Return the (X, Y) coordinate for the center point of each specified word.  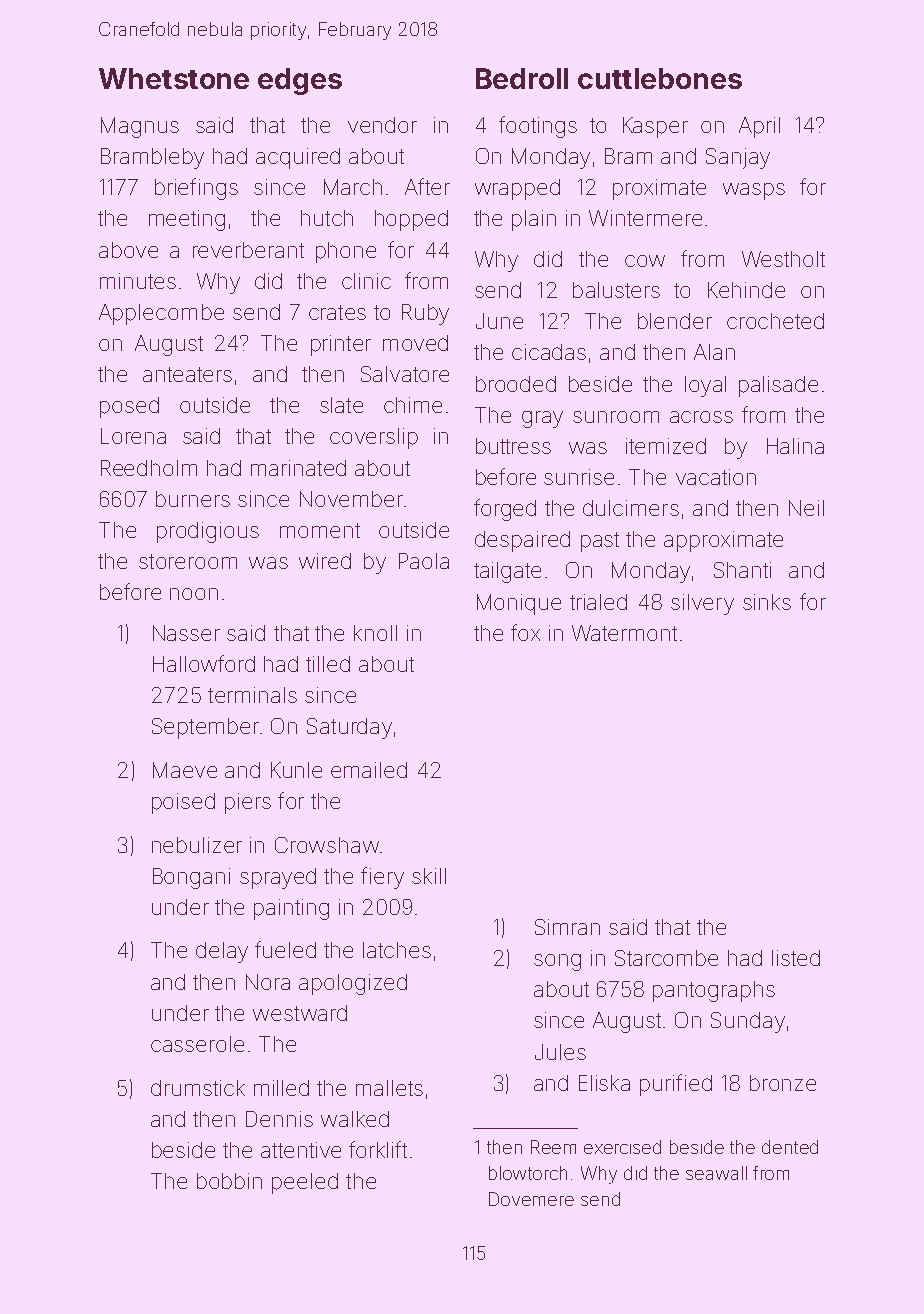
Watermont (624, 633)
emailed (369, 770)
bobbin (229, 1181)
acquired (298, 158)
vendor (382, 125)
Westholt (783, 259)
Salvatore (405, 374)
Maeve (185, 770)
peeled (305, 1183)
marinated (298, 468)
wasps (754, 191)
